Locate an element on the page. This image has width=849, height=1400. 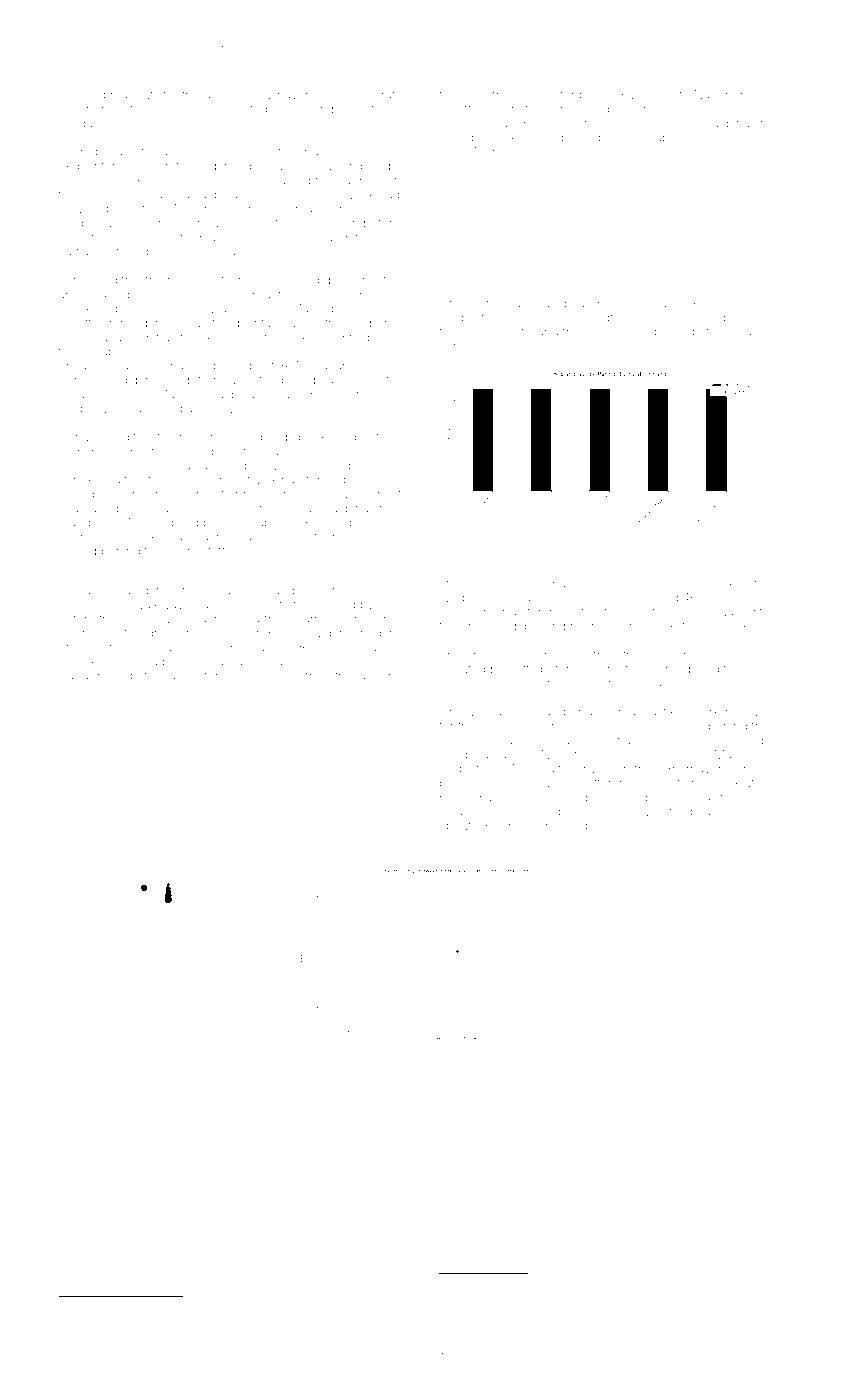
noted is located at coordinates (253, 308).
